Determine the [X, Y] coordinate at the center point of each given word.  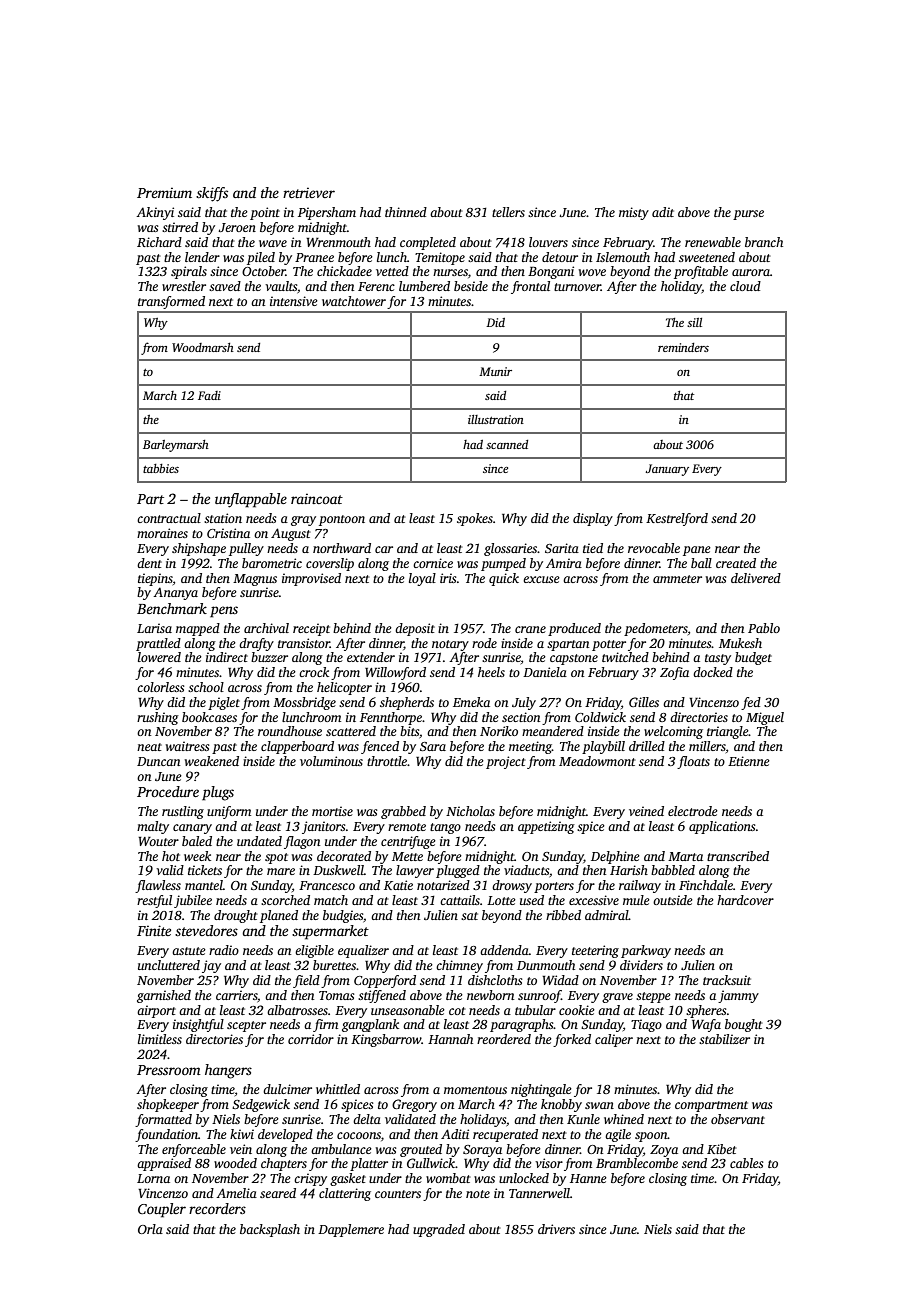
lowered [159, 657]
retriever [309, 192]
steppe [653, 997]
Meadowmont [597, 761]
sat [469, 916]
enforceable [194, 1150]
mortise [332, 811]
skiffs [212, 194]
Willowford [395, 673]
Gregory [414, 1105]
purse [748, 215]
